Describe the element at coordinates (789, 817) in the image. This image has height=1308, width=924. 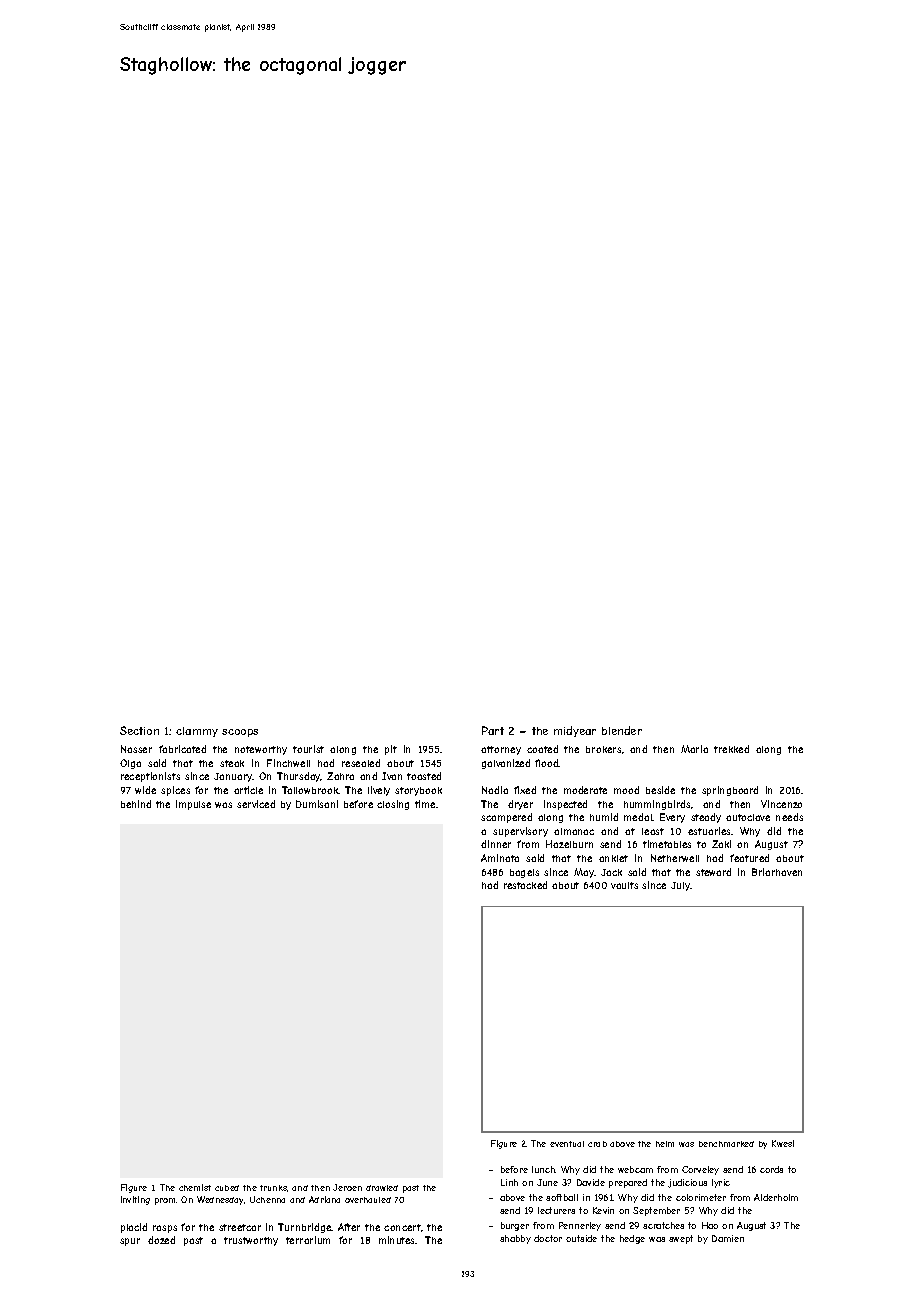
I see `needs` at that location.
